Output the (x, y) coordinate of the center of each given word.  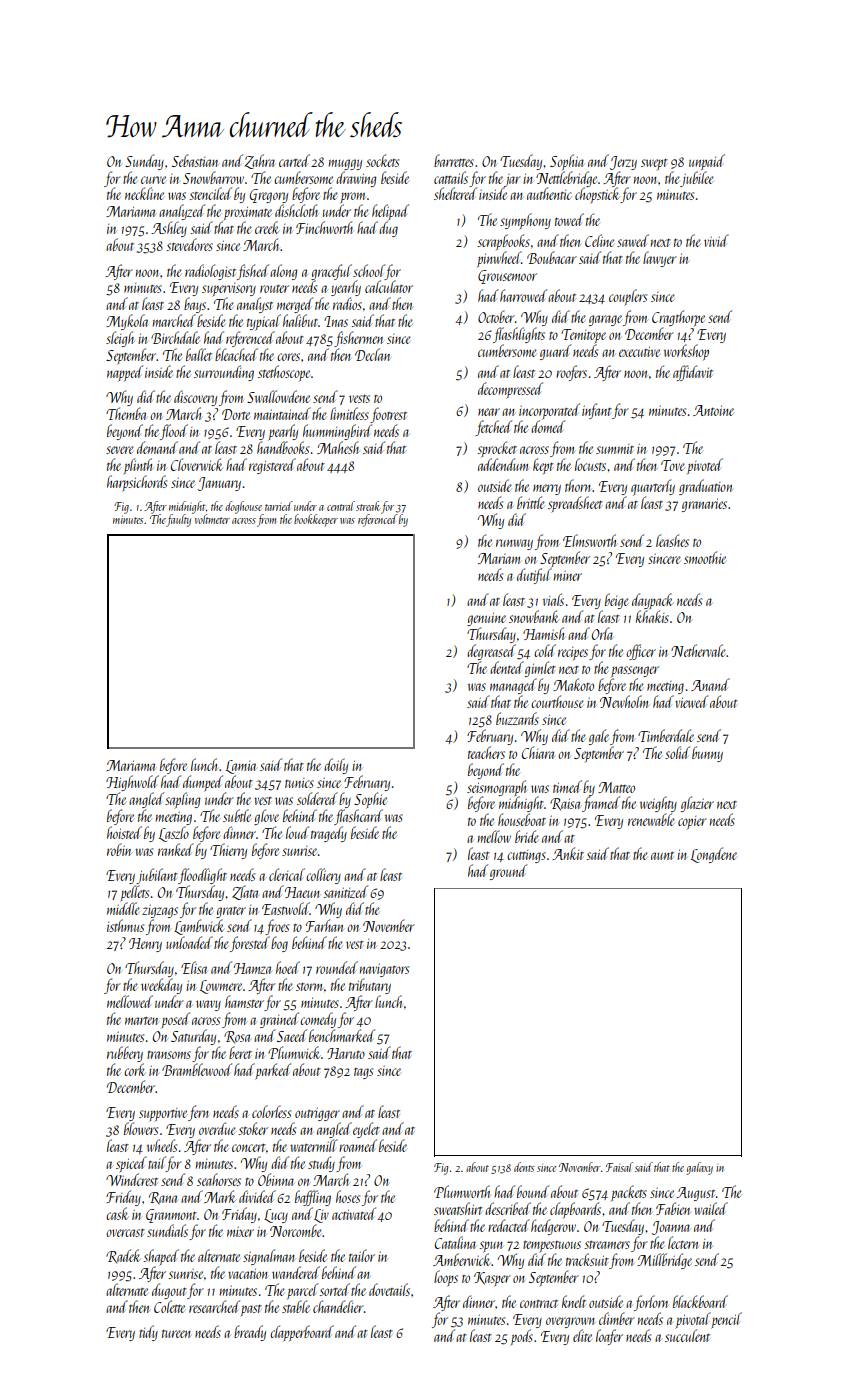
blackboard (700, 1301)
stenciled (210, 193)
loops (446, 1278)
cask (117, 1213)
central (341, 506)
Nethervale (698, 650)
